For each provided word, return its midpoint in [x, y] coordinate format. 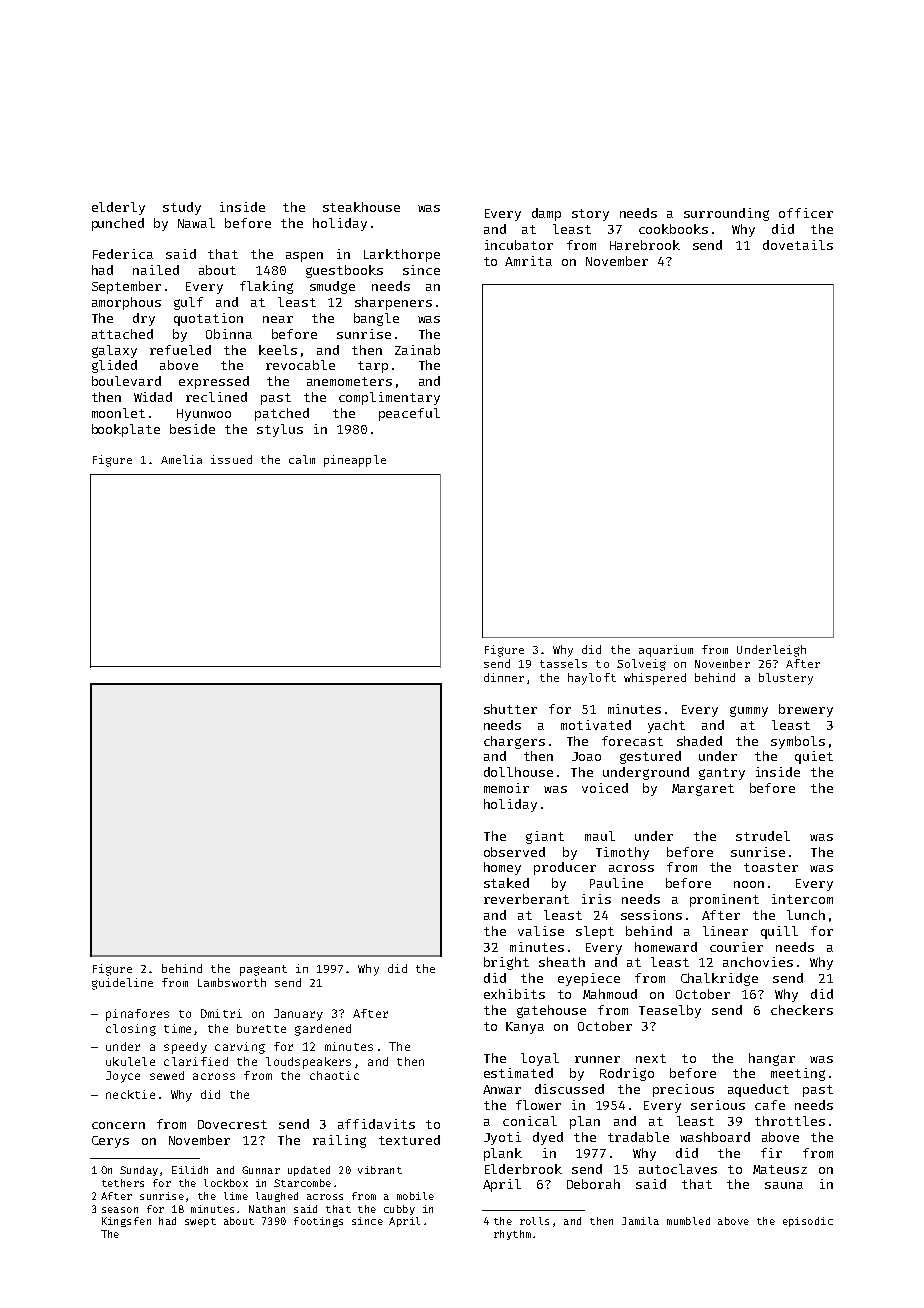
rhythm [512, 1235]
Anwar [502, 1089]
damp [546, 214]
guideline [122, 984]
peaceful [409, 414]
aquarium [666, 651]
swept [200, 1222]
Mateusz [780, 1169]
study [182, 208]
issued [231, 459]
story [590, 215]
